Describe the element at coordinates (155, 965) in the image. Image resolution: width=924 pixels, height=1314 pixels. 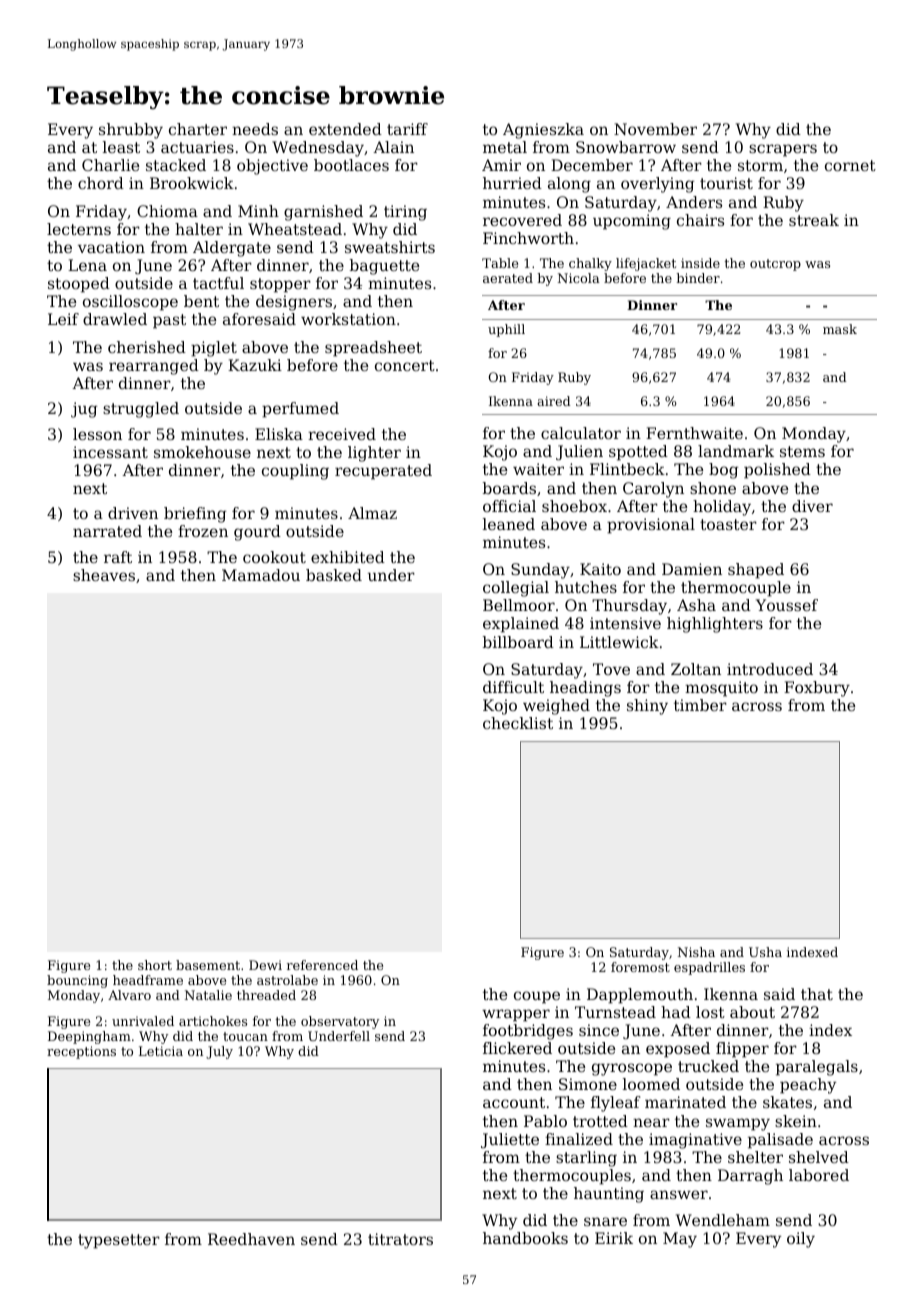
I see `short` at that location.
